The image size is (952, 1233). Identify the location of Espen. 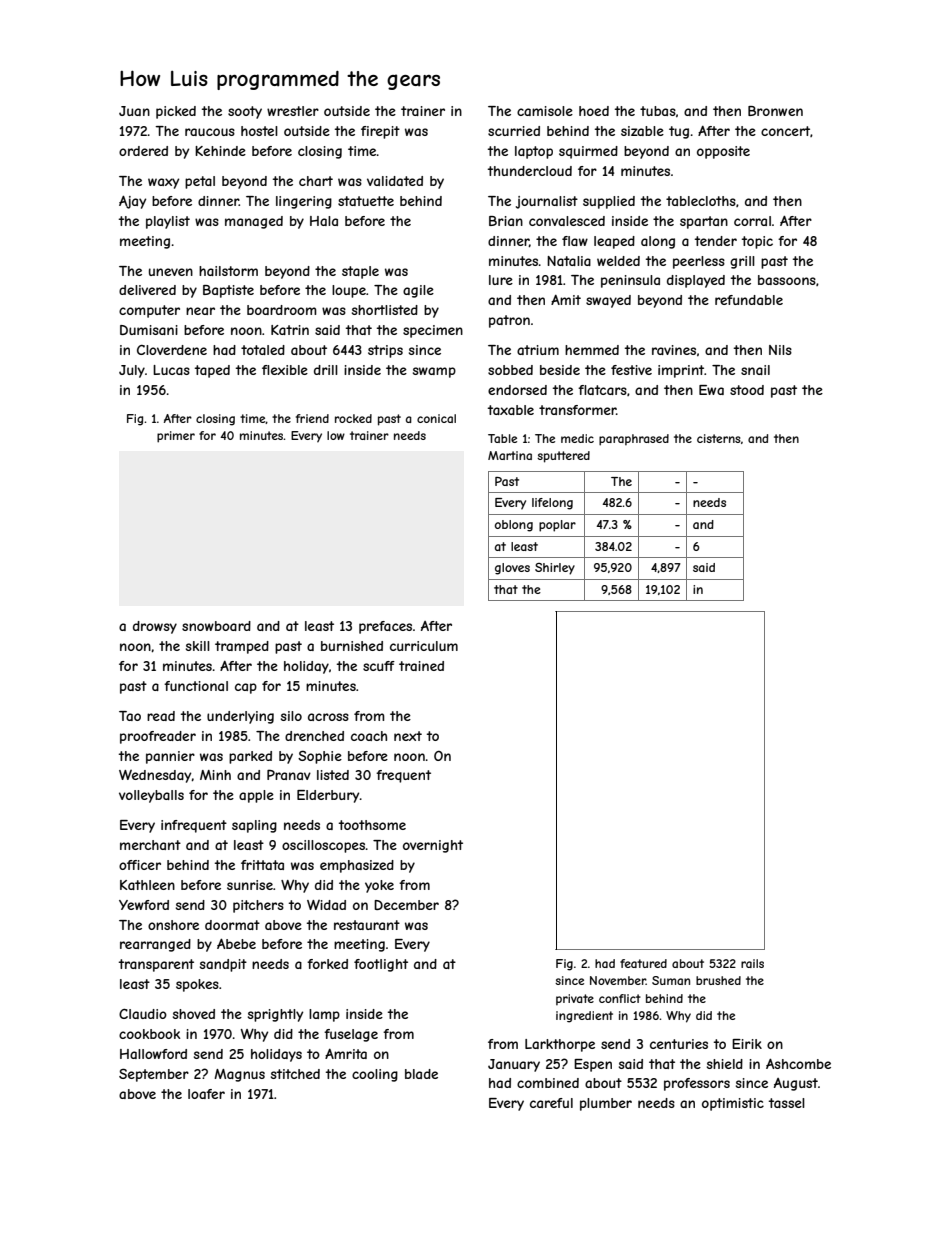
(593, 1065).
